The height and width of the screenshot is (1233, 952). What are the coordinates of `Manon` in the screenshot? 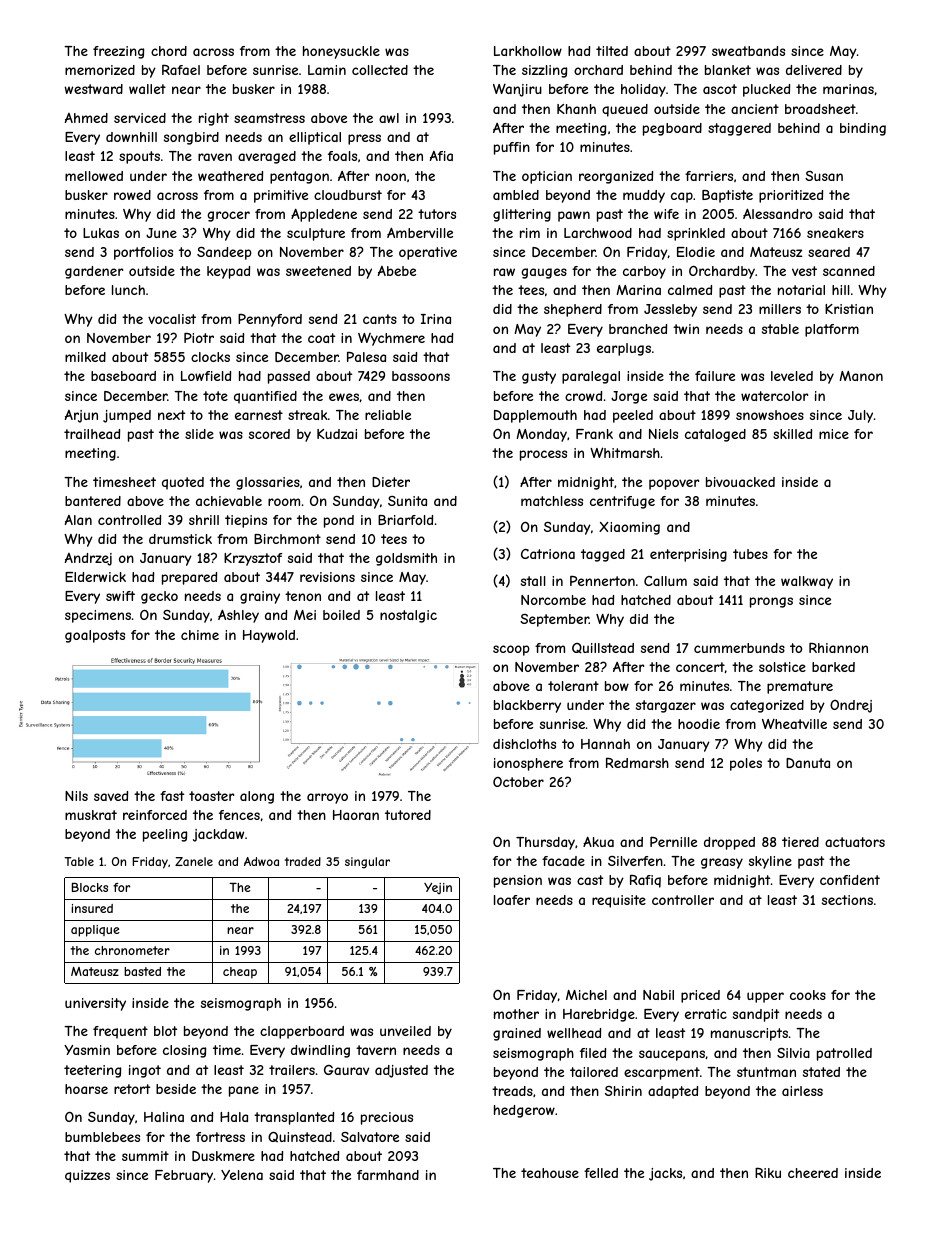 It's located at (861, 376).
